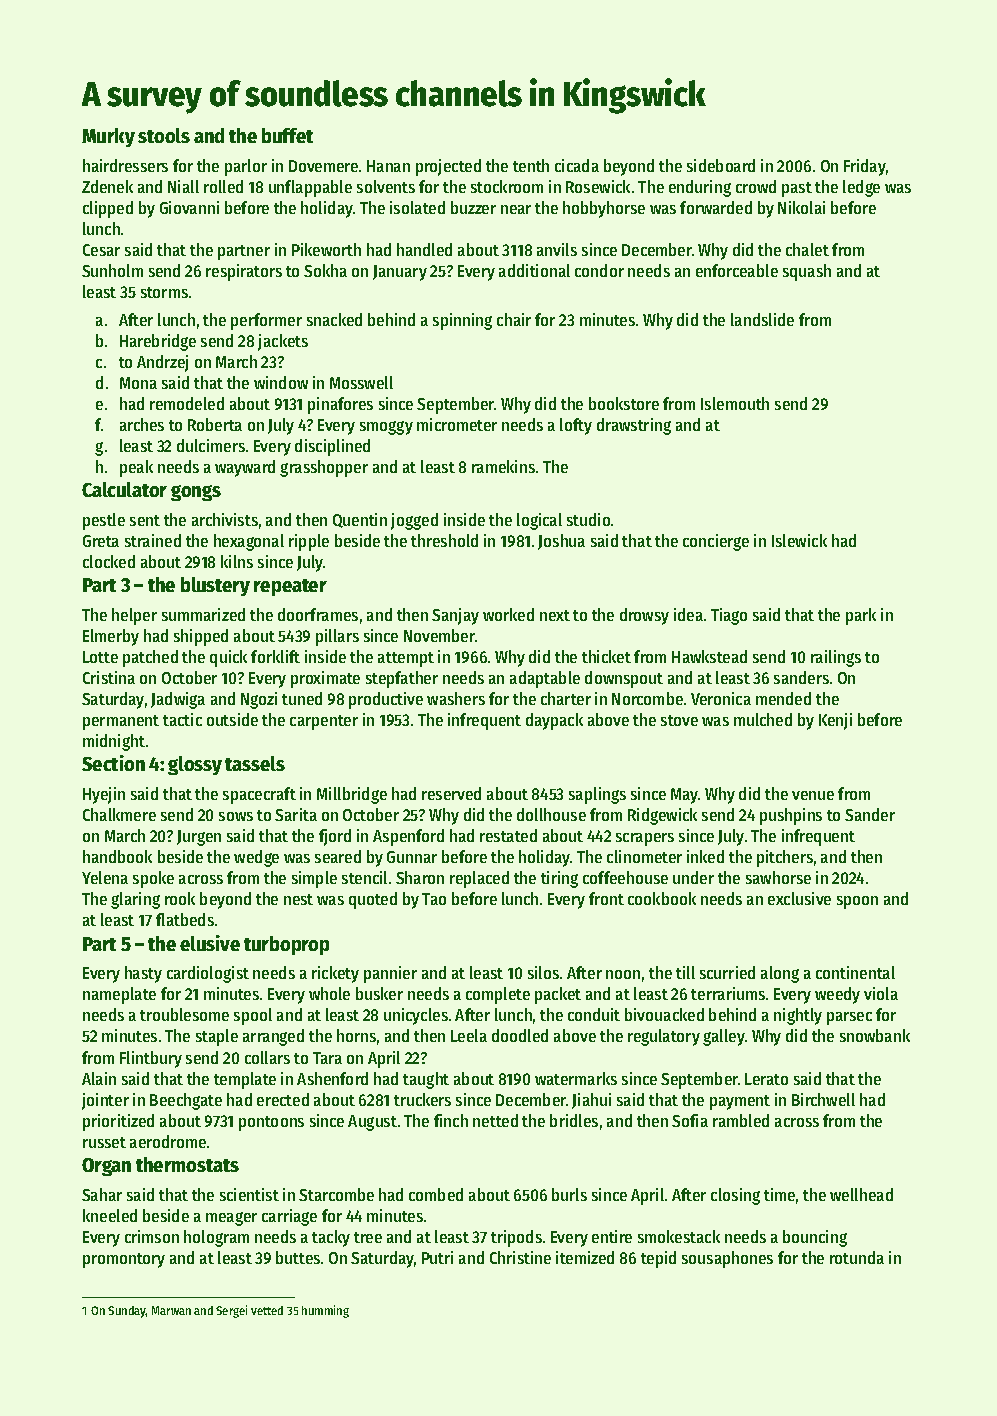 Image resolution: width=997 pixels, height=1416 pixels. I want to click on respirators, so click(244, 272).
